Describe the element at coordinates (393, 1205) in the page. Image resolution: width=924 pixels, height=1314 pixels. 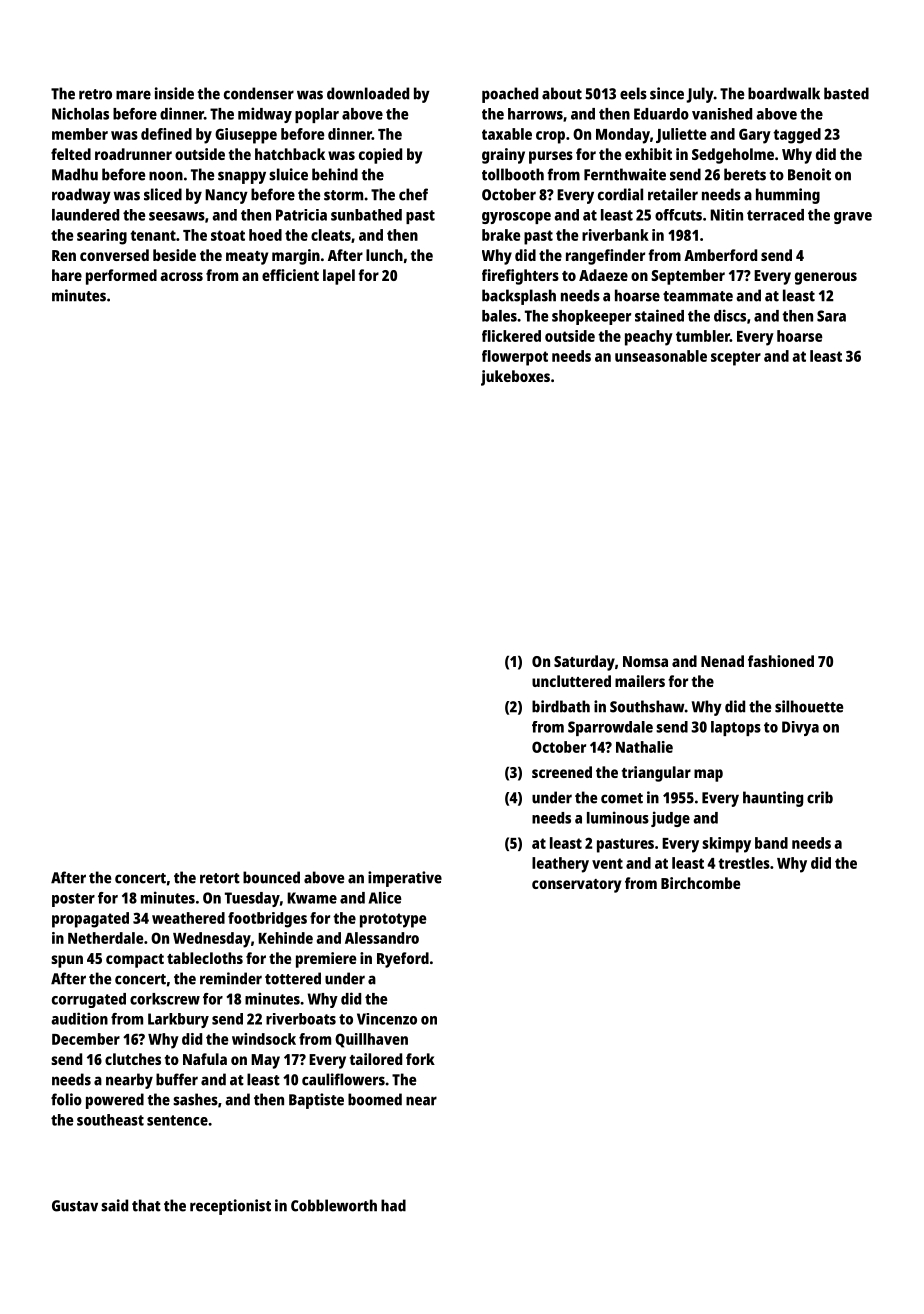
I see `had` at that location.
